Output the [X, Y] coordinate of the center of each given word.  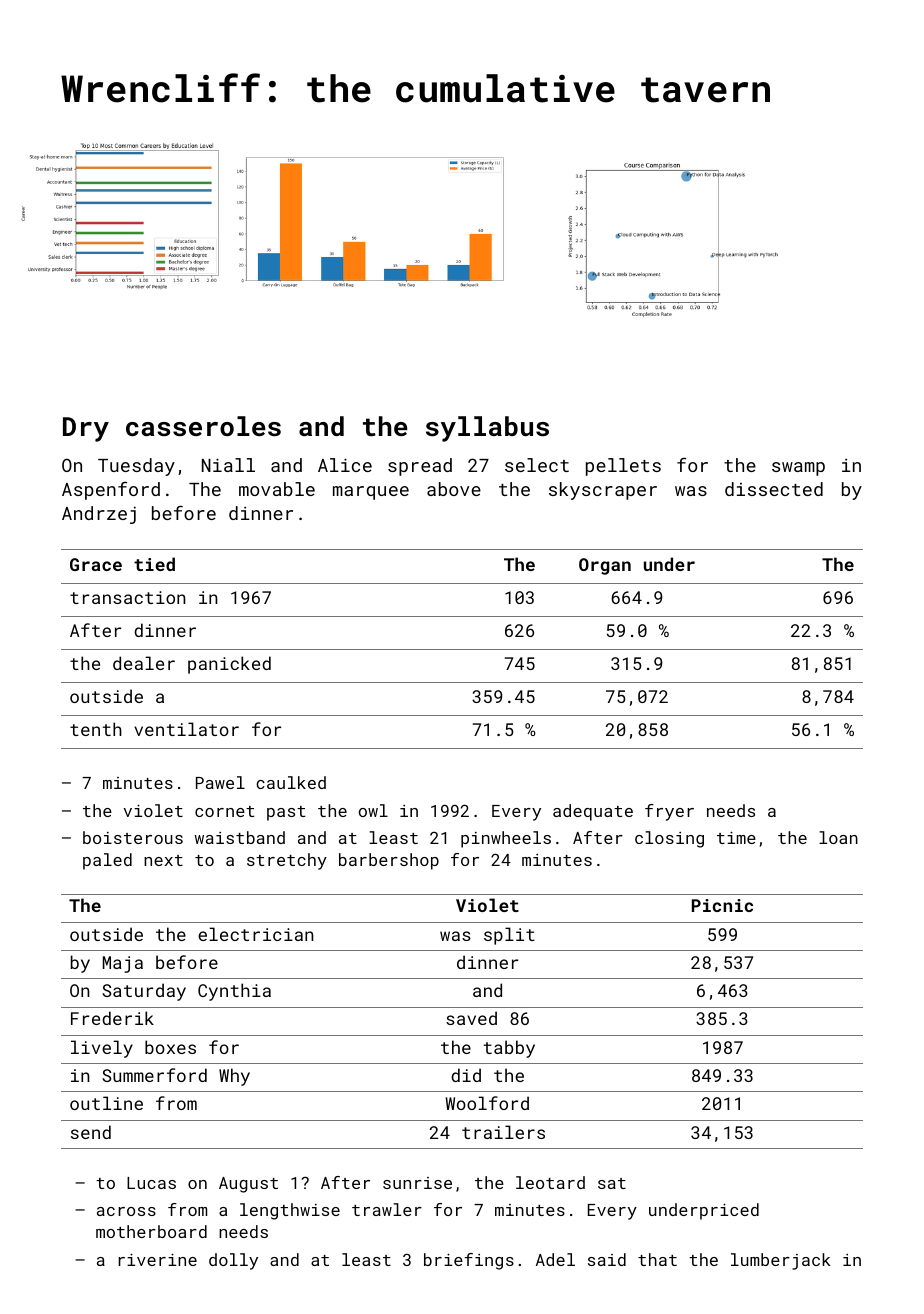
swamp [798, 469]
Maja [123, 964]
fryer [669, 812]
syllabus [487, 429]
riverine [157, 1260]
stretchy [287, 861]
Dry [86, 429]
